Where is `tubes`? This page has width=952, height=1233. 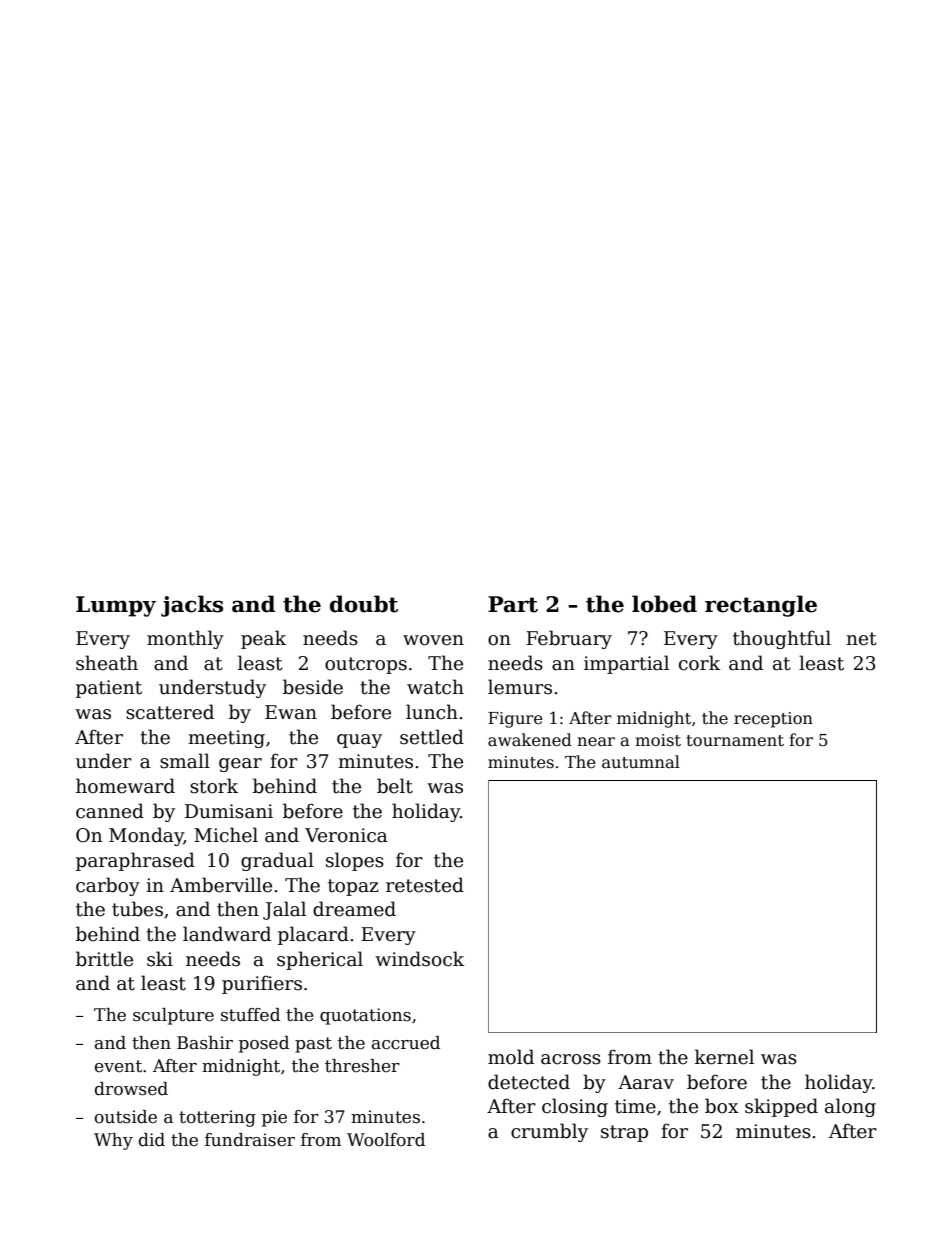
tubes is located at coordinates (137, 909).
